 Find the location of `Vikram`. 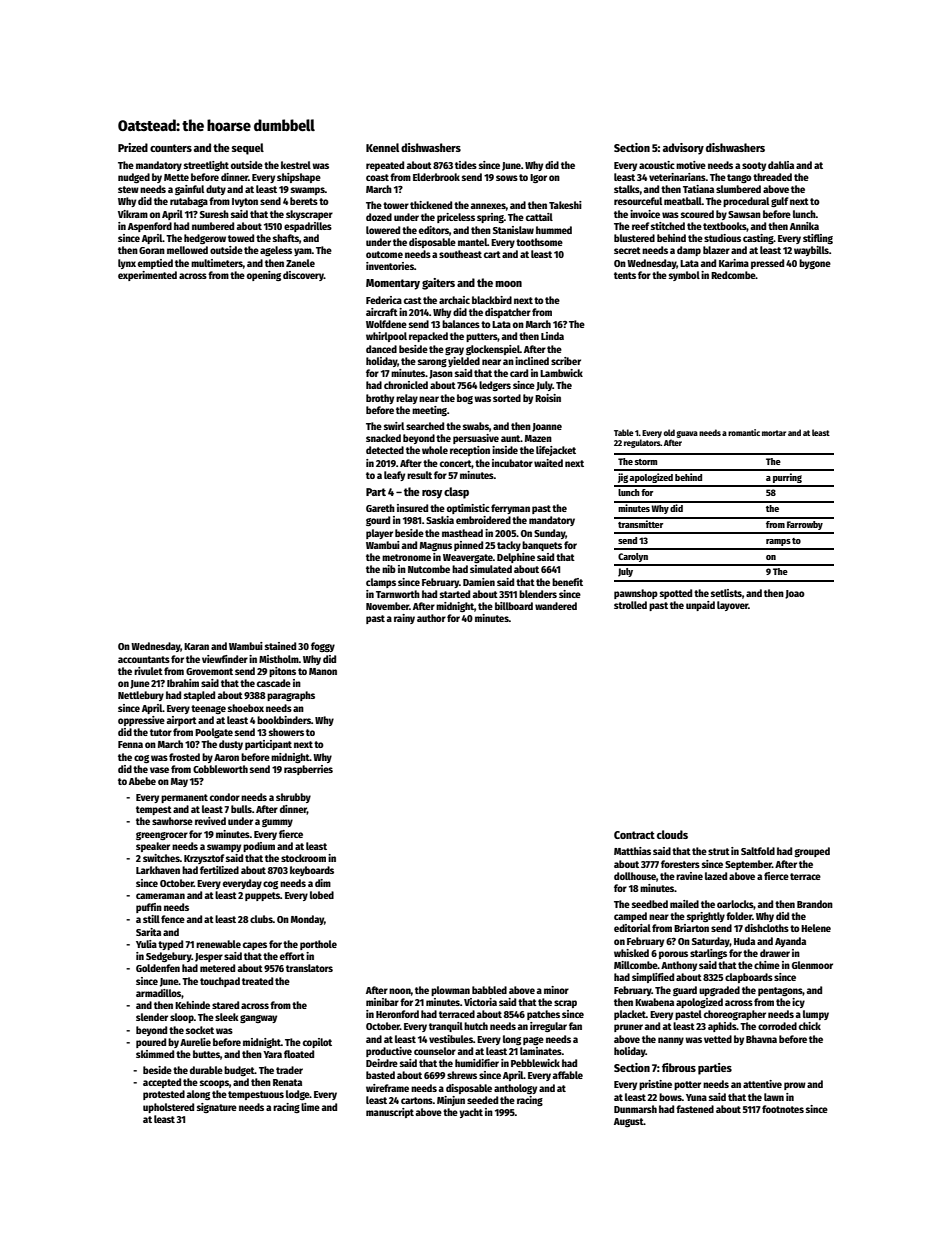

Vikram is located at coordinates (133, 214).
